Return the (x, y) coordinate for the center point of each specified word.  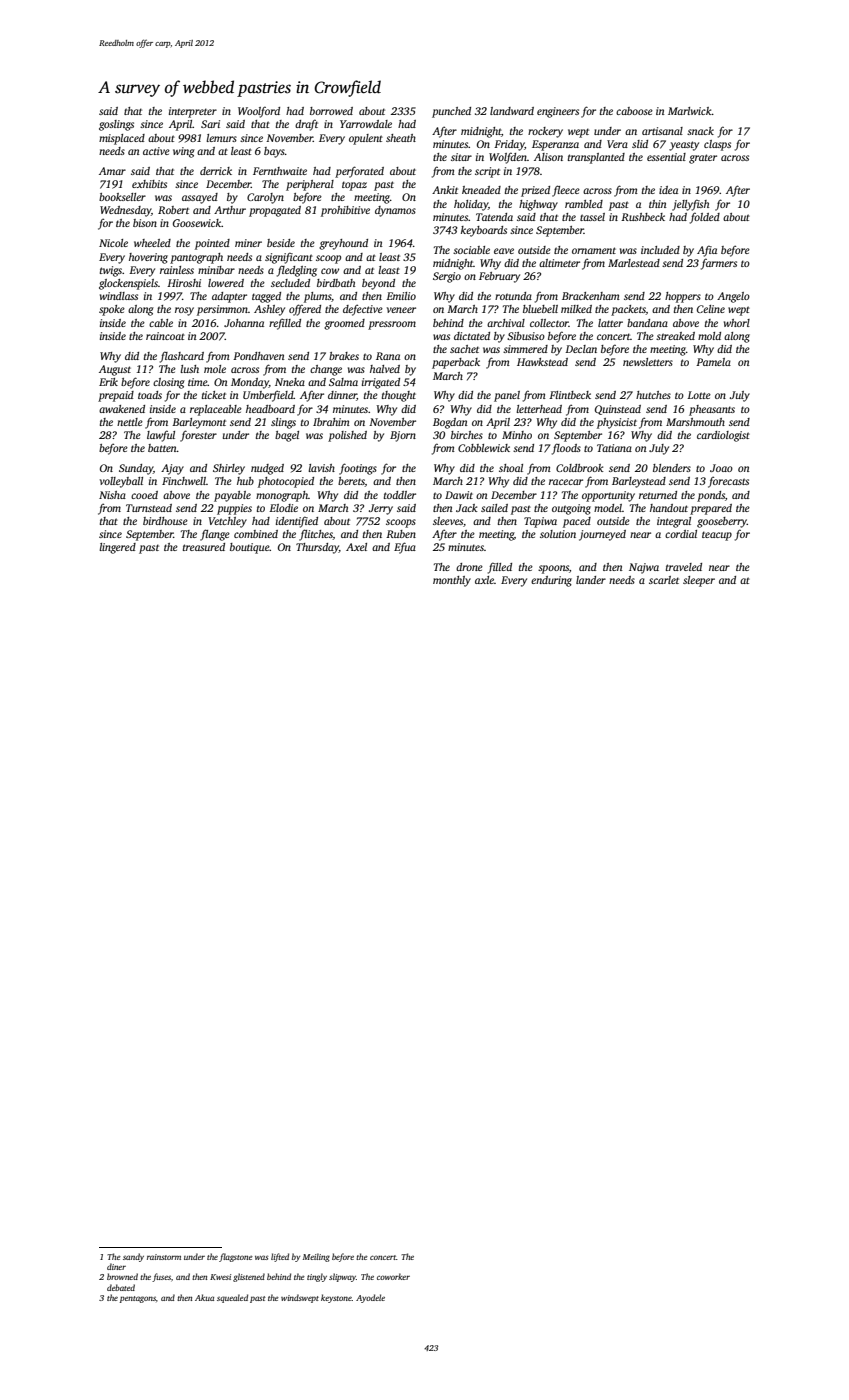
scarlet (664, 580)
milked (576, 309)
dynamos (395, 211)
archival (506, 323)
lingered (117, 548)
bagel (287, 436)
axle (484, 580)
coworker (393, 1276)
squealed (232, 1298)
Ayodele (370, 1298)
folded (705, 218)
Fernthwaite (280, 171)
